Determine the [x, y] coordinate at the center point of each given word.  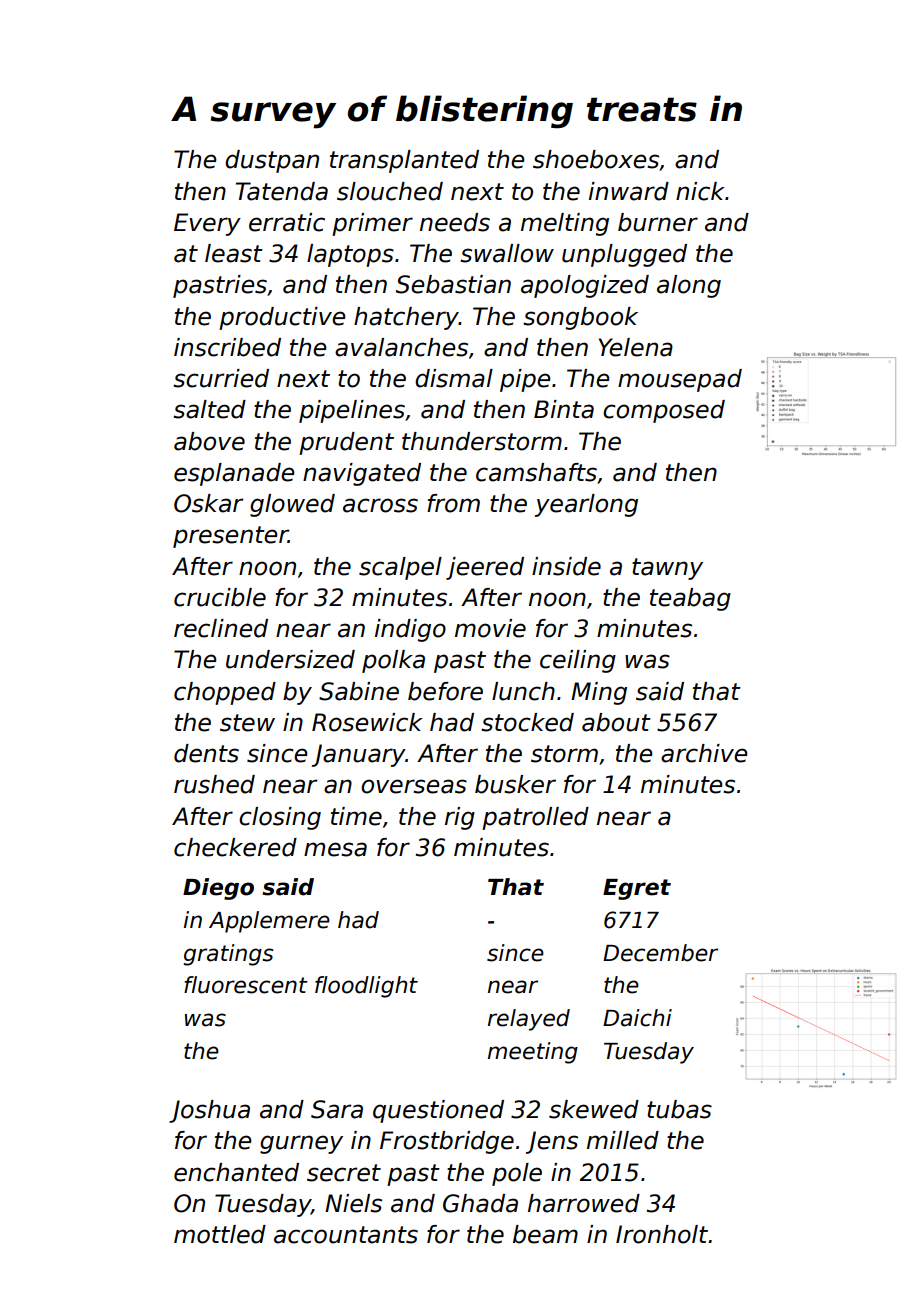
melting [565, 224]
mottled [220, 1234]
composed [664, 411]
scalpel [400, 568]
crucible [220, 597]
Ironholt [662, 1234]
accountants [346, 1235]
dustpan [272, 161]
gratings [228, 955]
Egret [637, 889]
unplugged [624, 255]
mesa [335, 849]
